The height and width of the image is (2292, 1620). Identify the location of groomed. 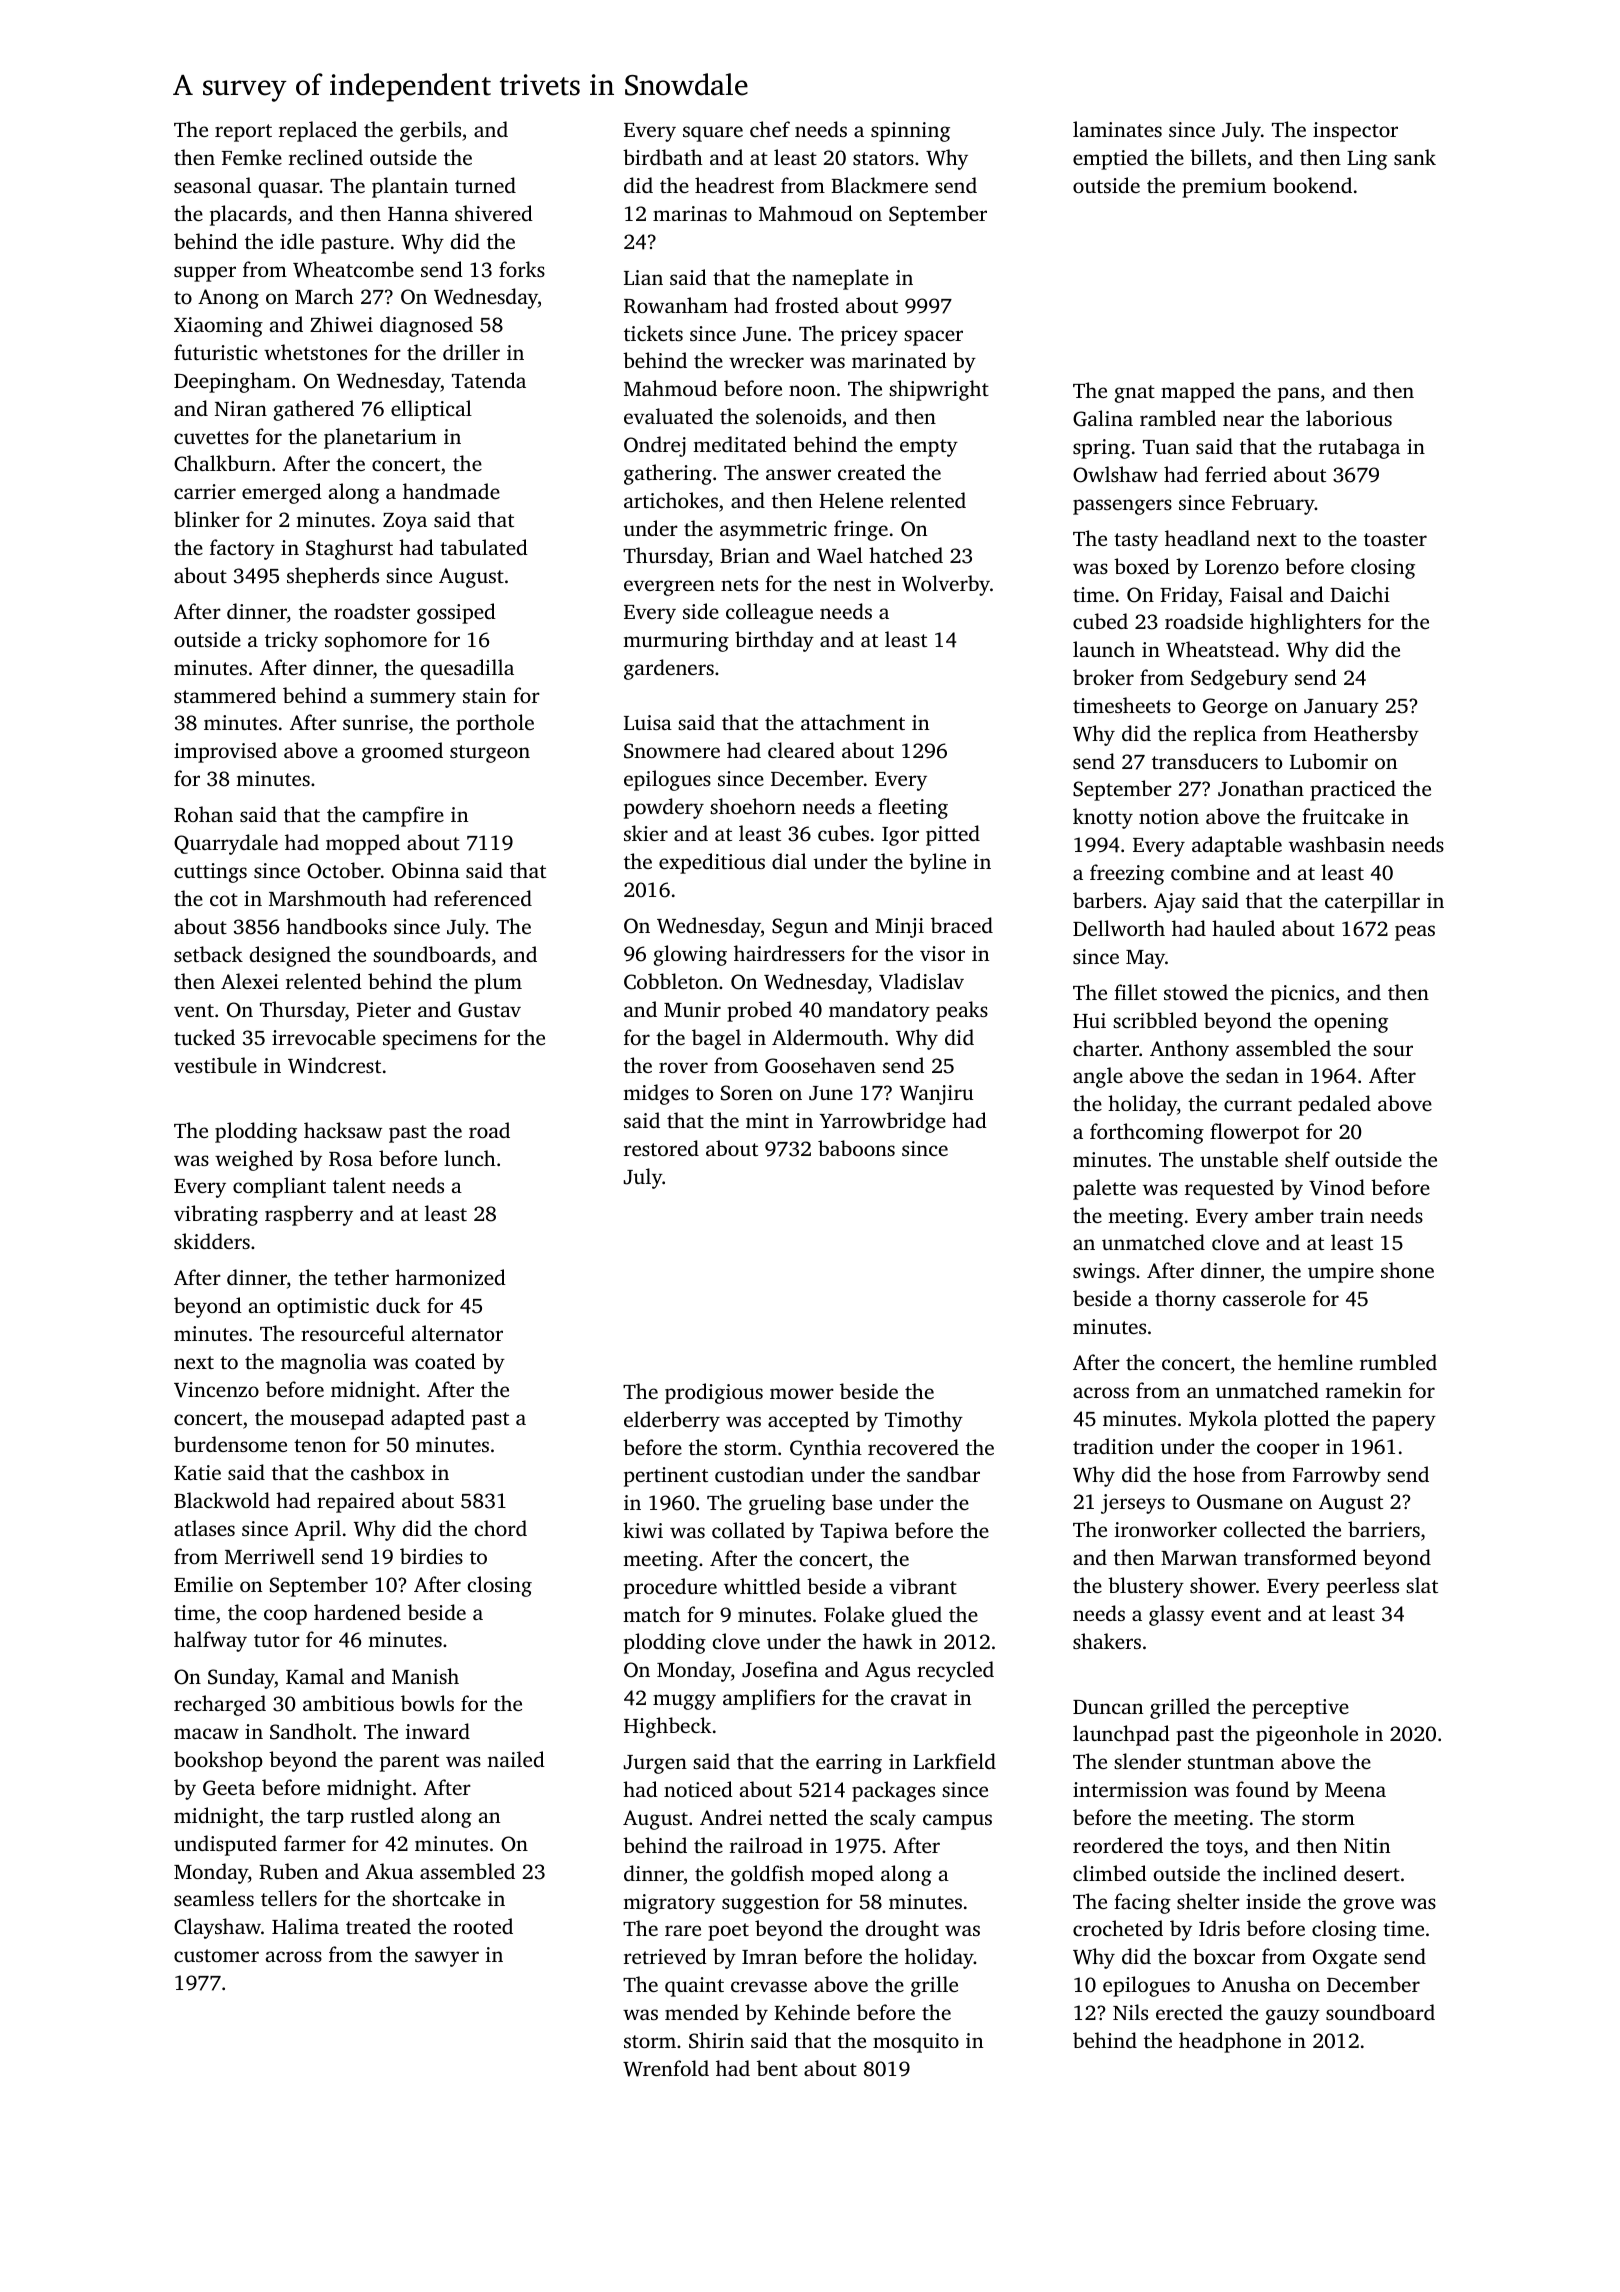
(402, 752).
